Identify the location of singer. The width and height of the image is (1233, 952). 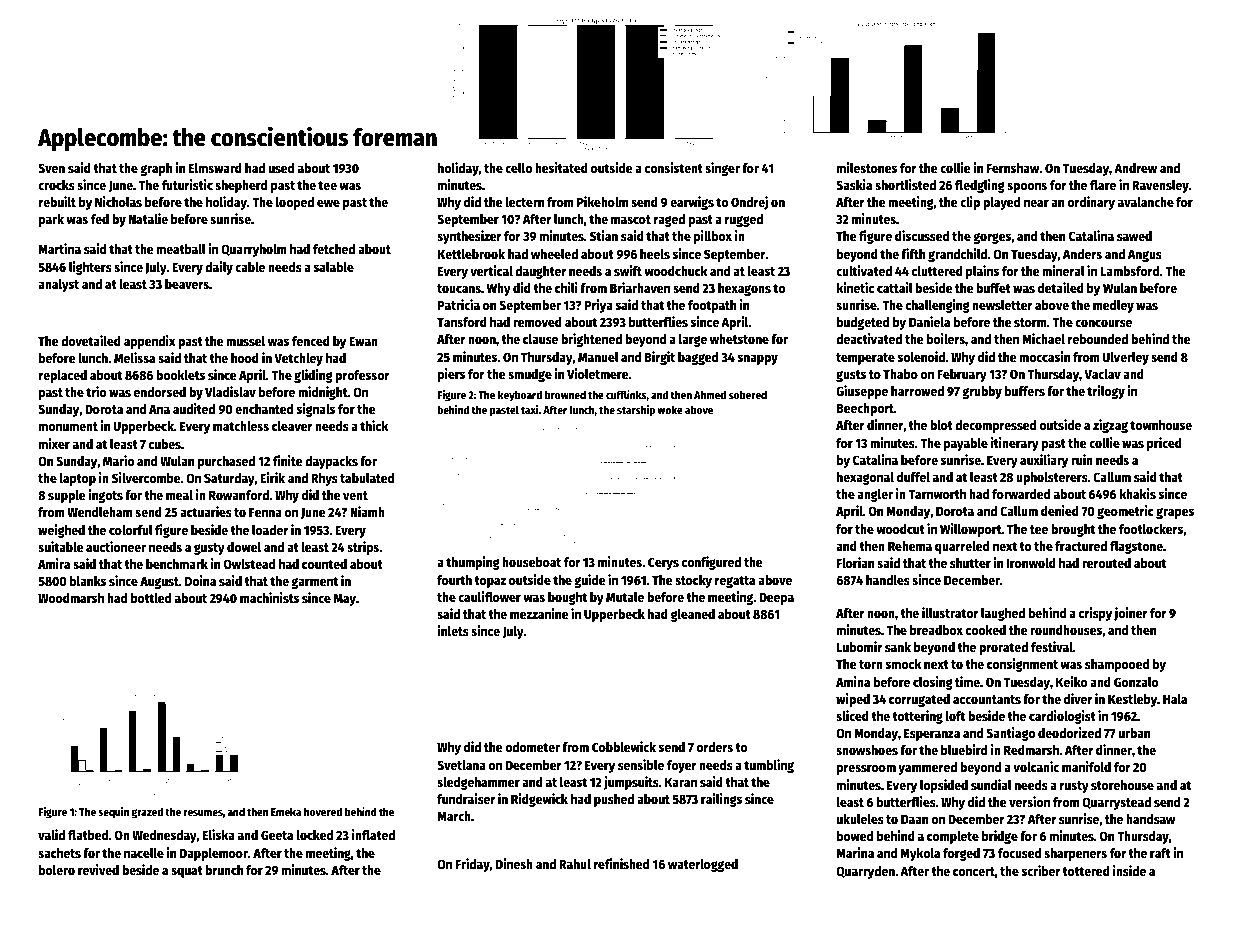
(722, 169).
